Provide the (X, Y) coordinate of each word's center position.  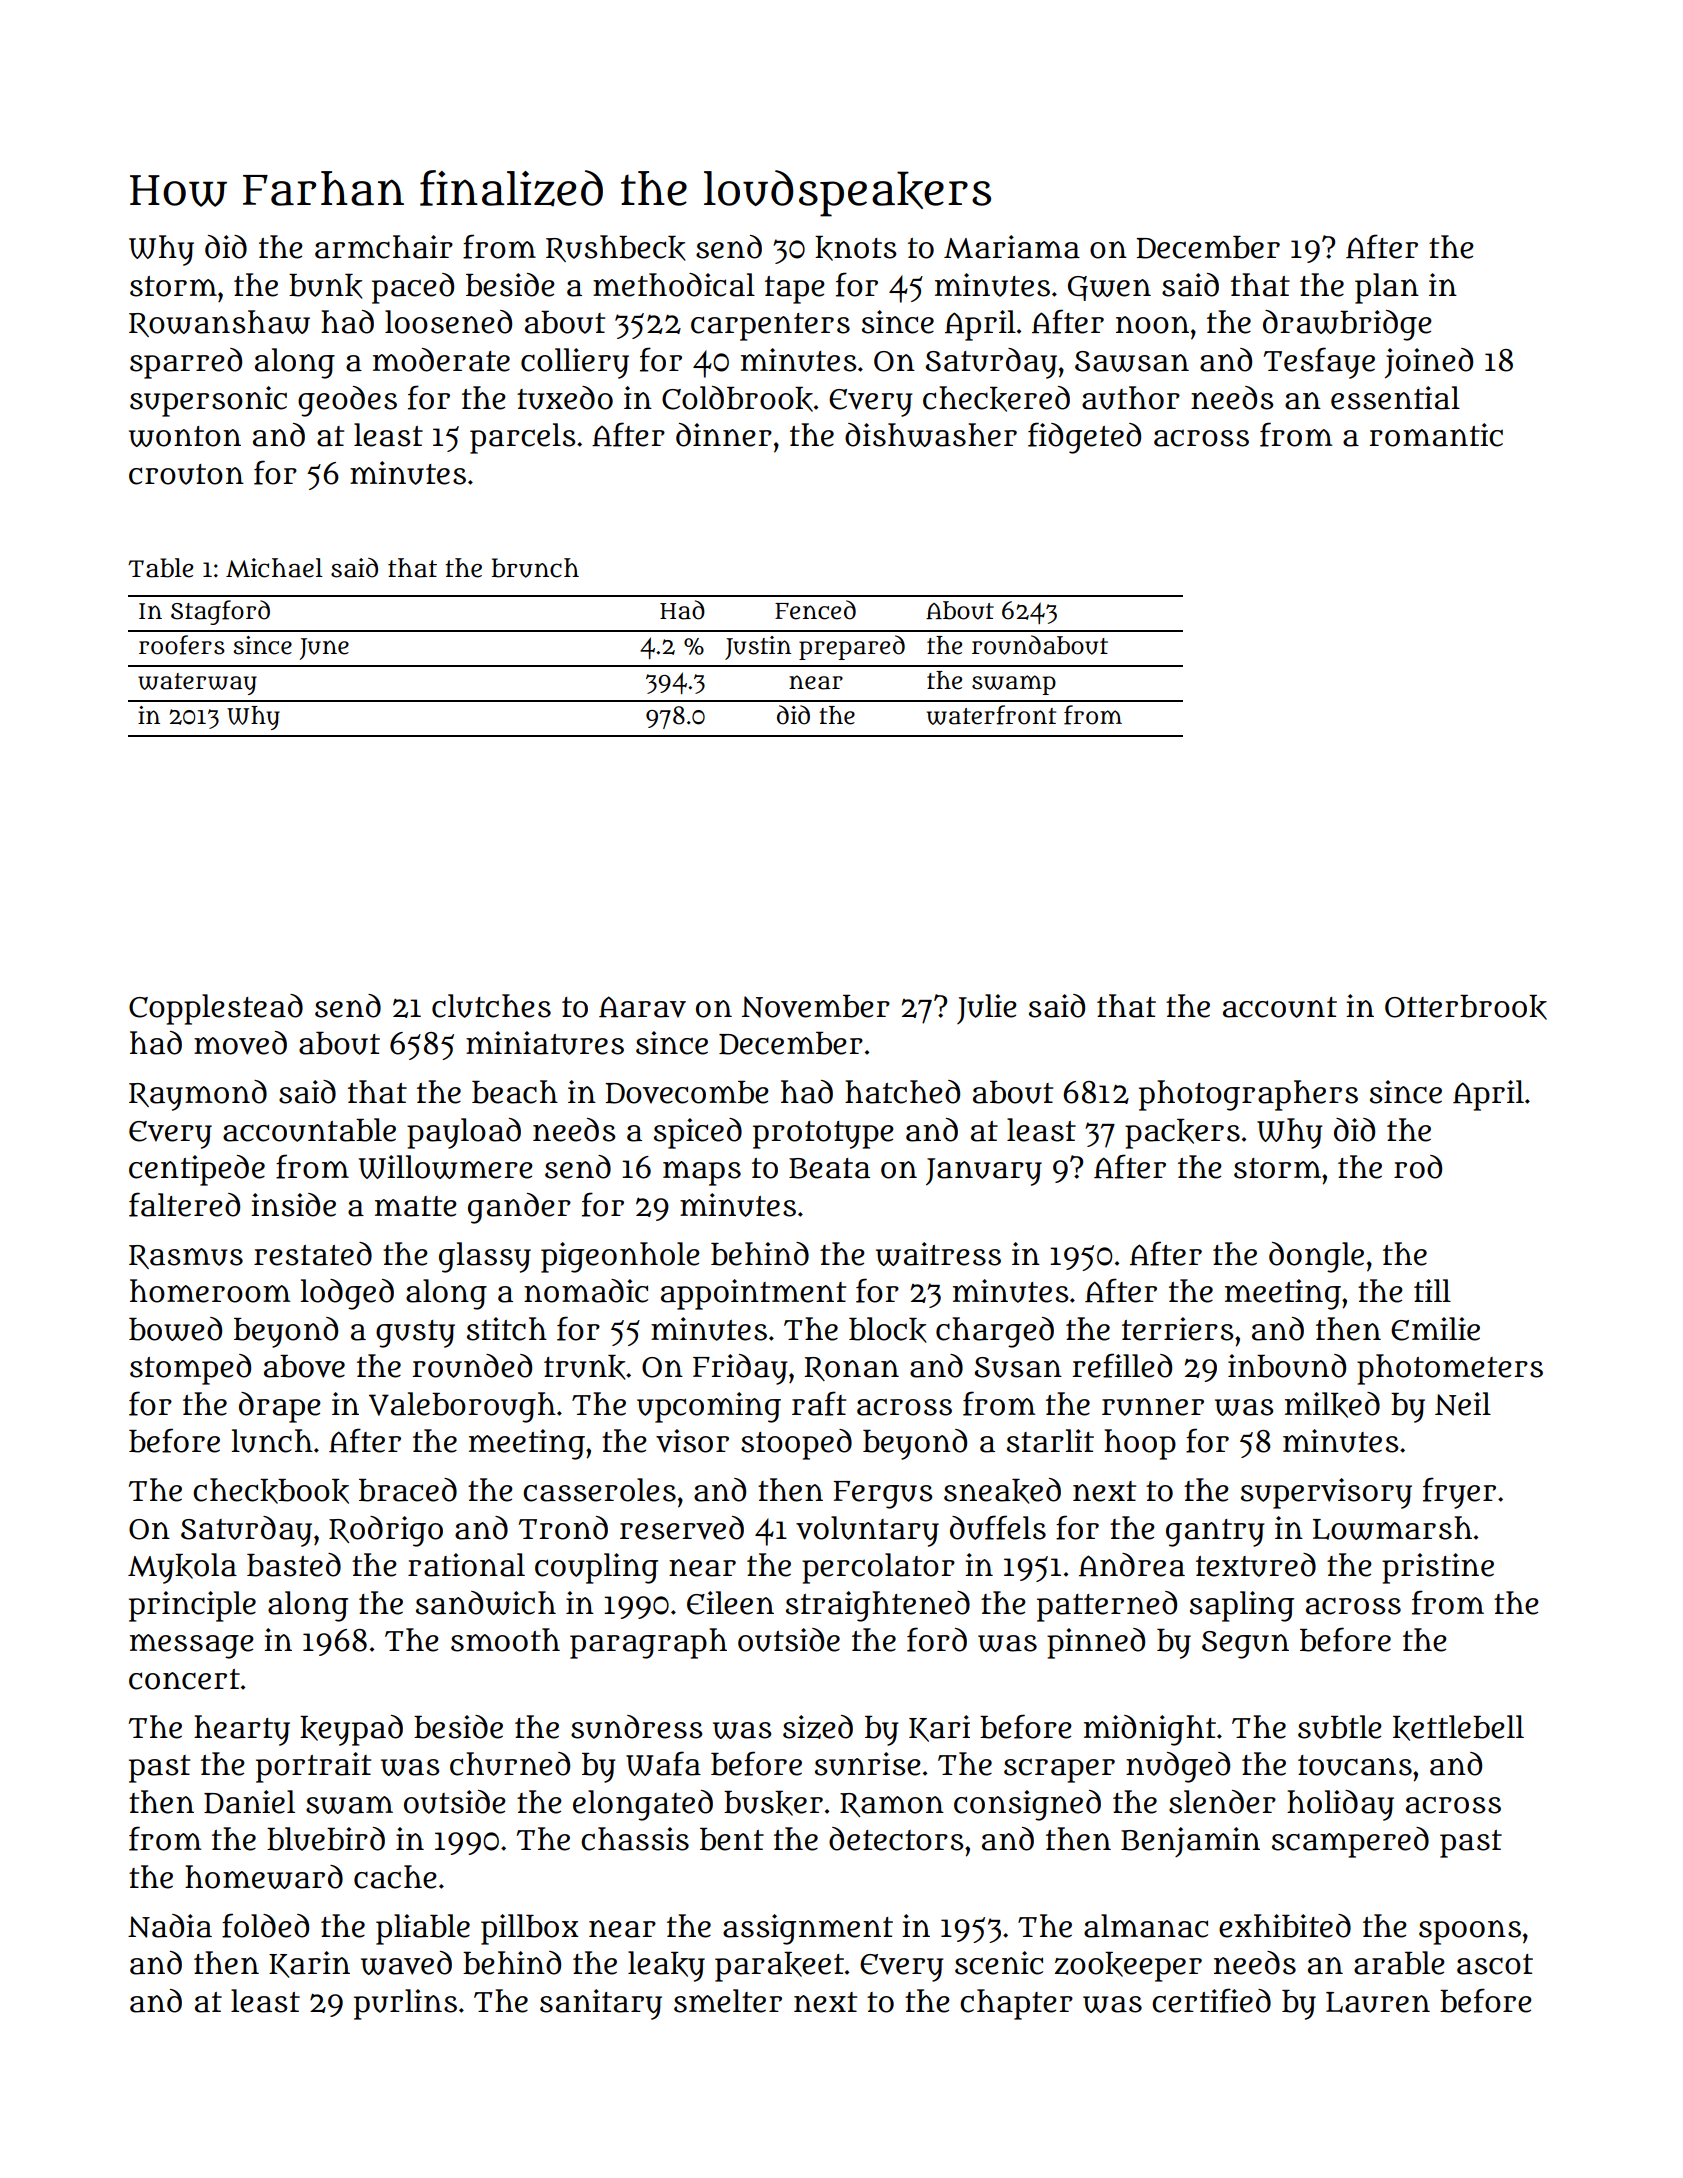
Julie (987, 1009)
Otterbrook (1466, 1007)
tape (795, 290)
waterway (197, 684)
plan (1387, 288)
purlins (405, 2004)
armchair (384, 247)
